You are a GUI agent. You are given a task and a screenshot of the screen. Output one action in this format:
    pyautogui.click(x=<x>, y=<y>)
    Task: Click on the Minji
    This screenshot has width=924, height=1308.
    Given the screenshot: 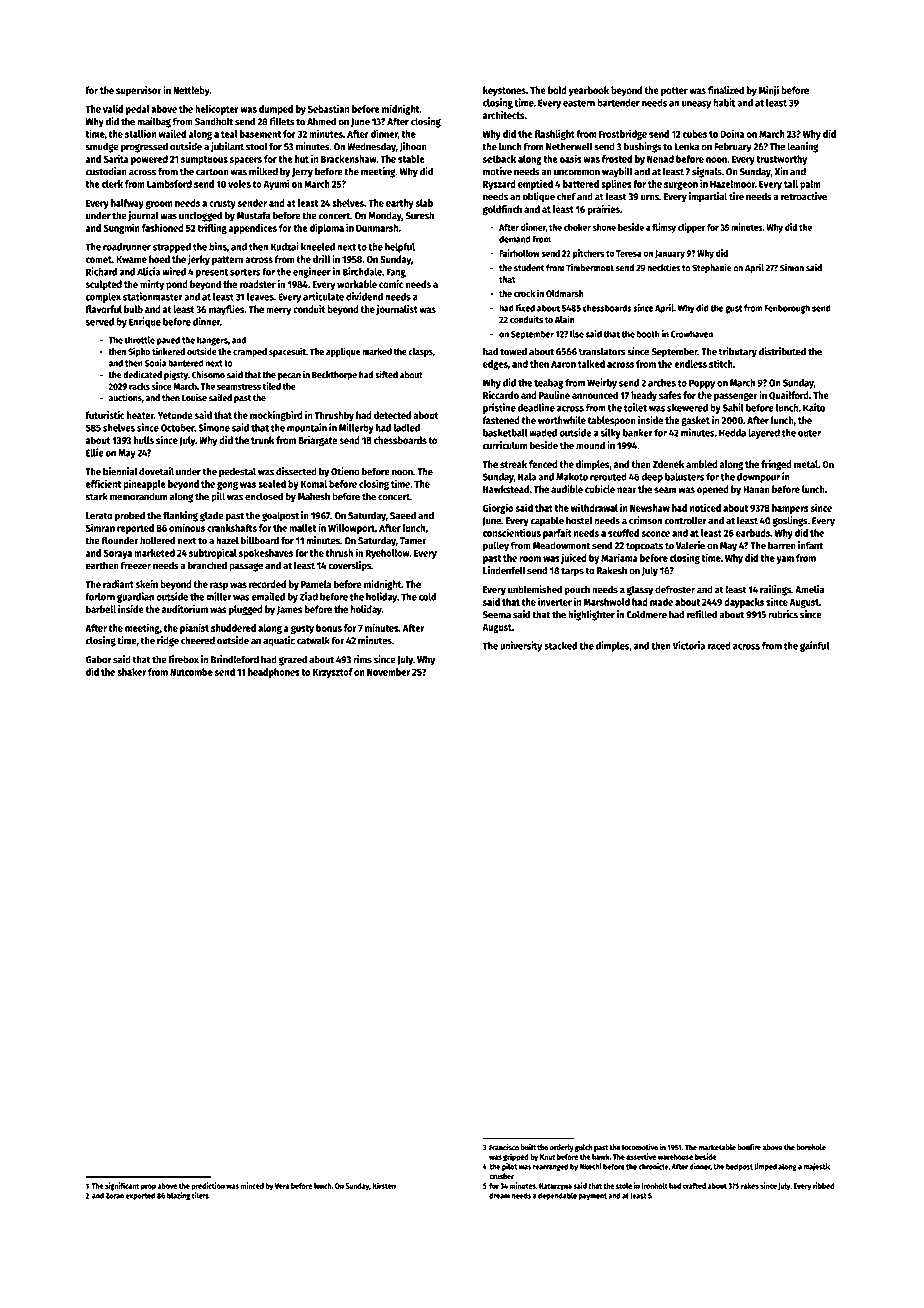 What is the action you would take?
    pyautogui.click(x=769, y=91)
